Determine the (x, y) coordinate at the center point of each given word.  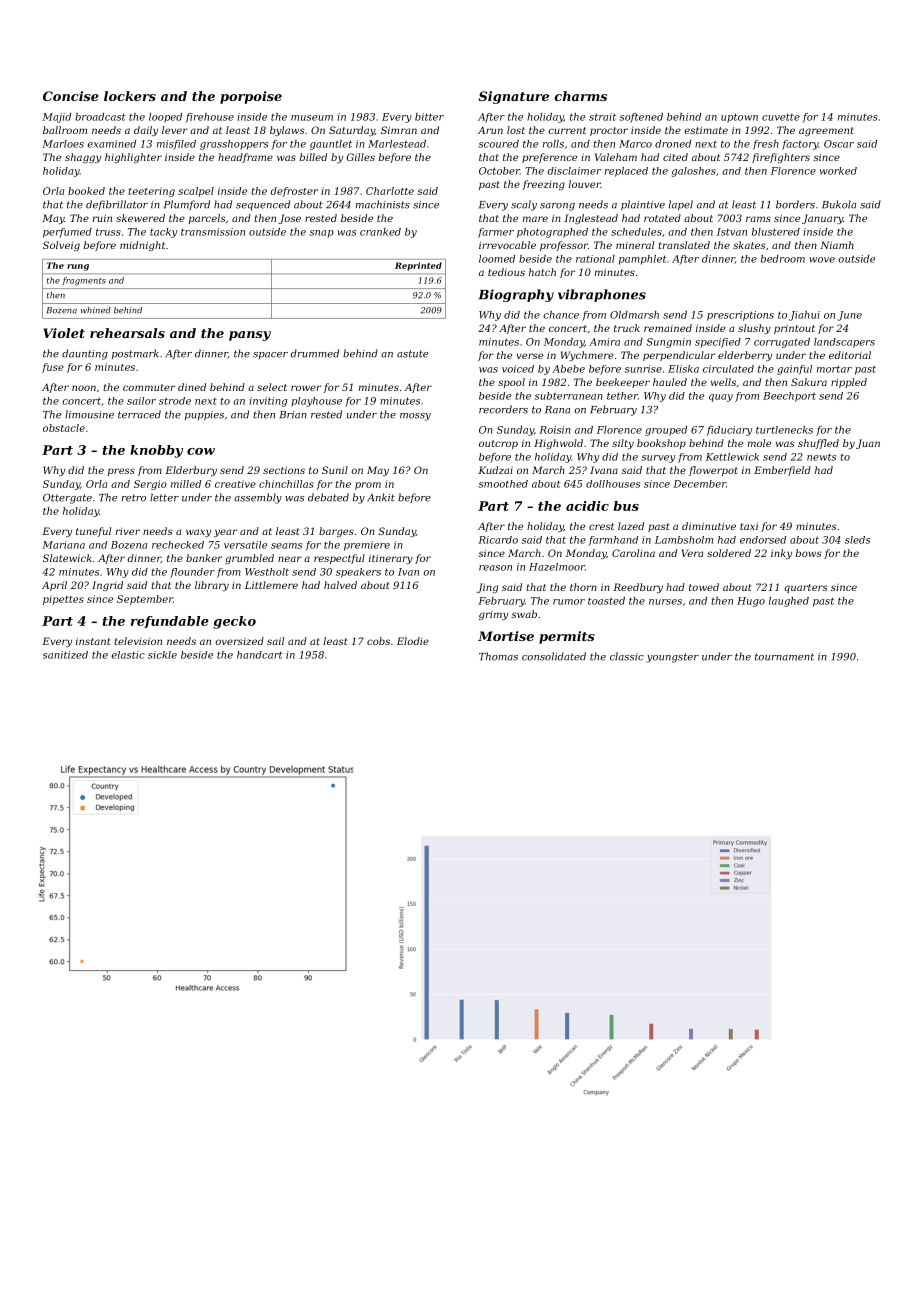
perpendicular (679, 356)
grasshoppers (234, 145)
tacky (163, 233)
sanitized (65, 655)
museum (312, 118)
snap (321, 234)
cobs (378, 641)
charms (580, 96)
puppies (204, 416)
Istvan (732, 232)
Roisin (555, 430)
